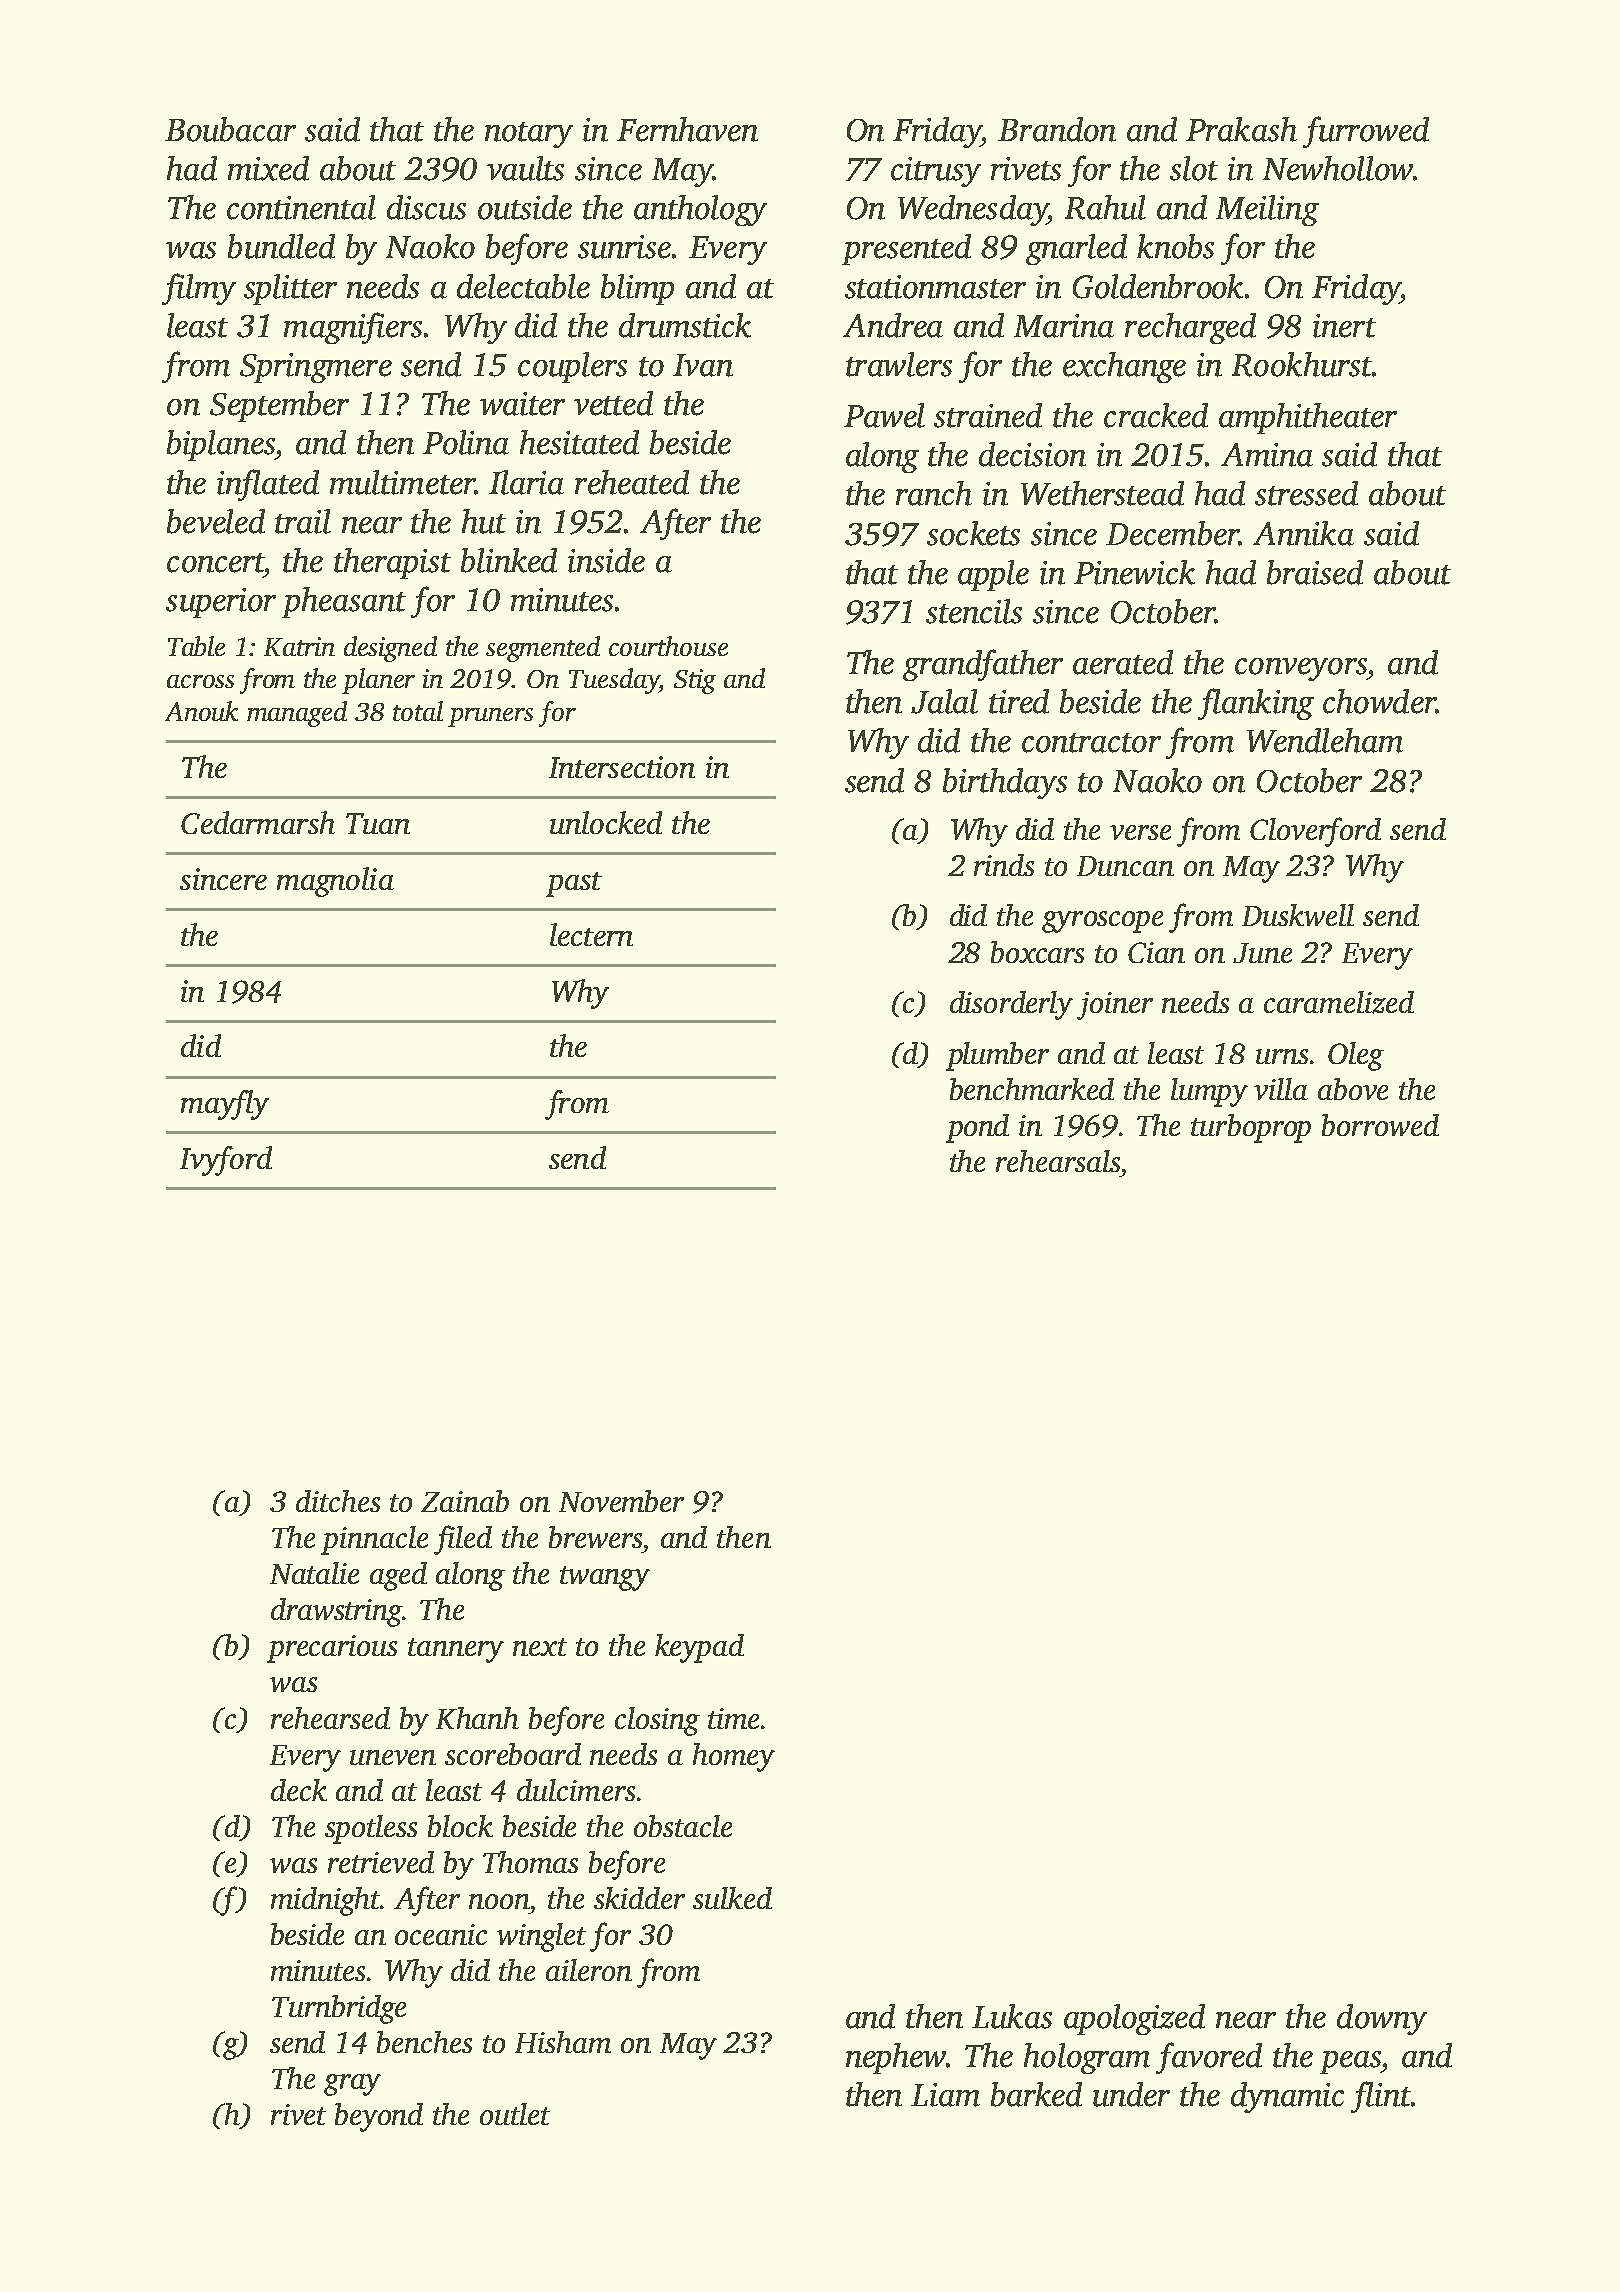 Image resolution: width=1620 pixels, height=2292 pixels. What do you see at coordinates (1057, 1161) in the document?
I see `rehearsals` at bounding box center [1057, 1161].
